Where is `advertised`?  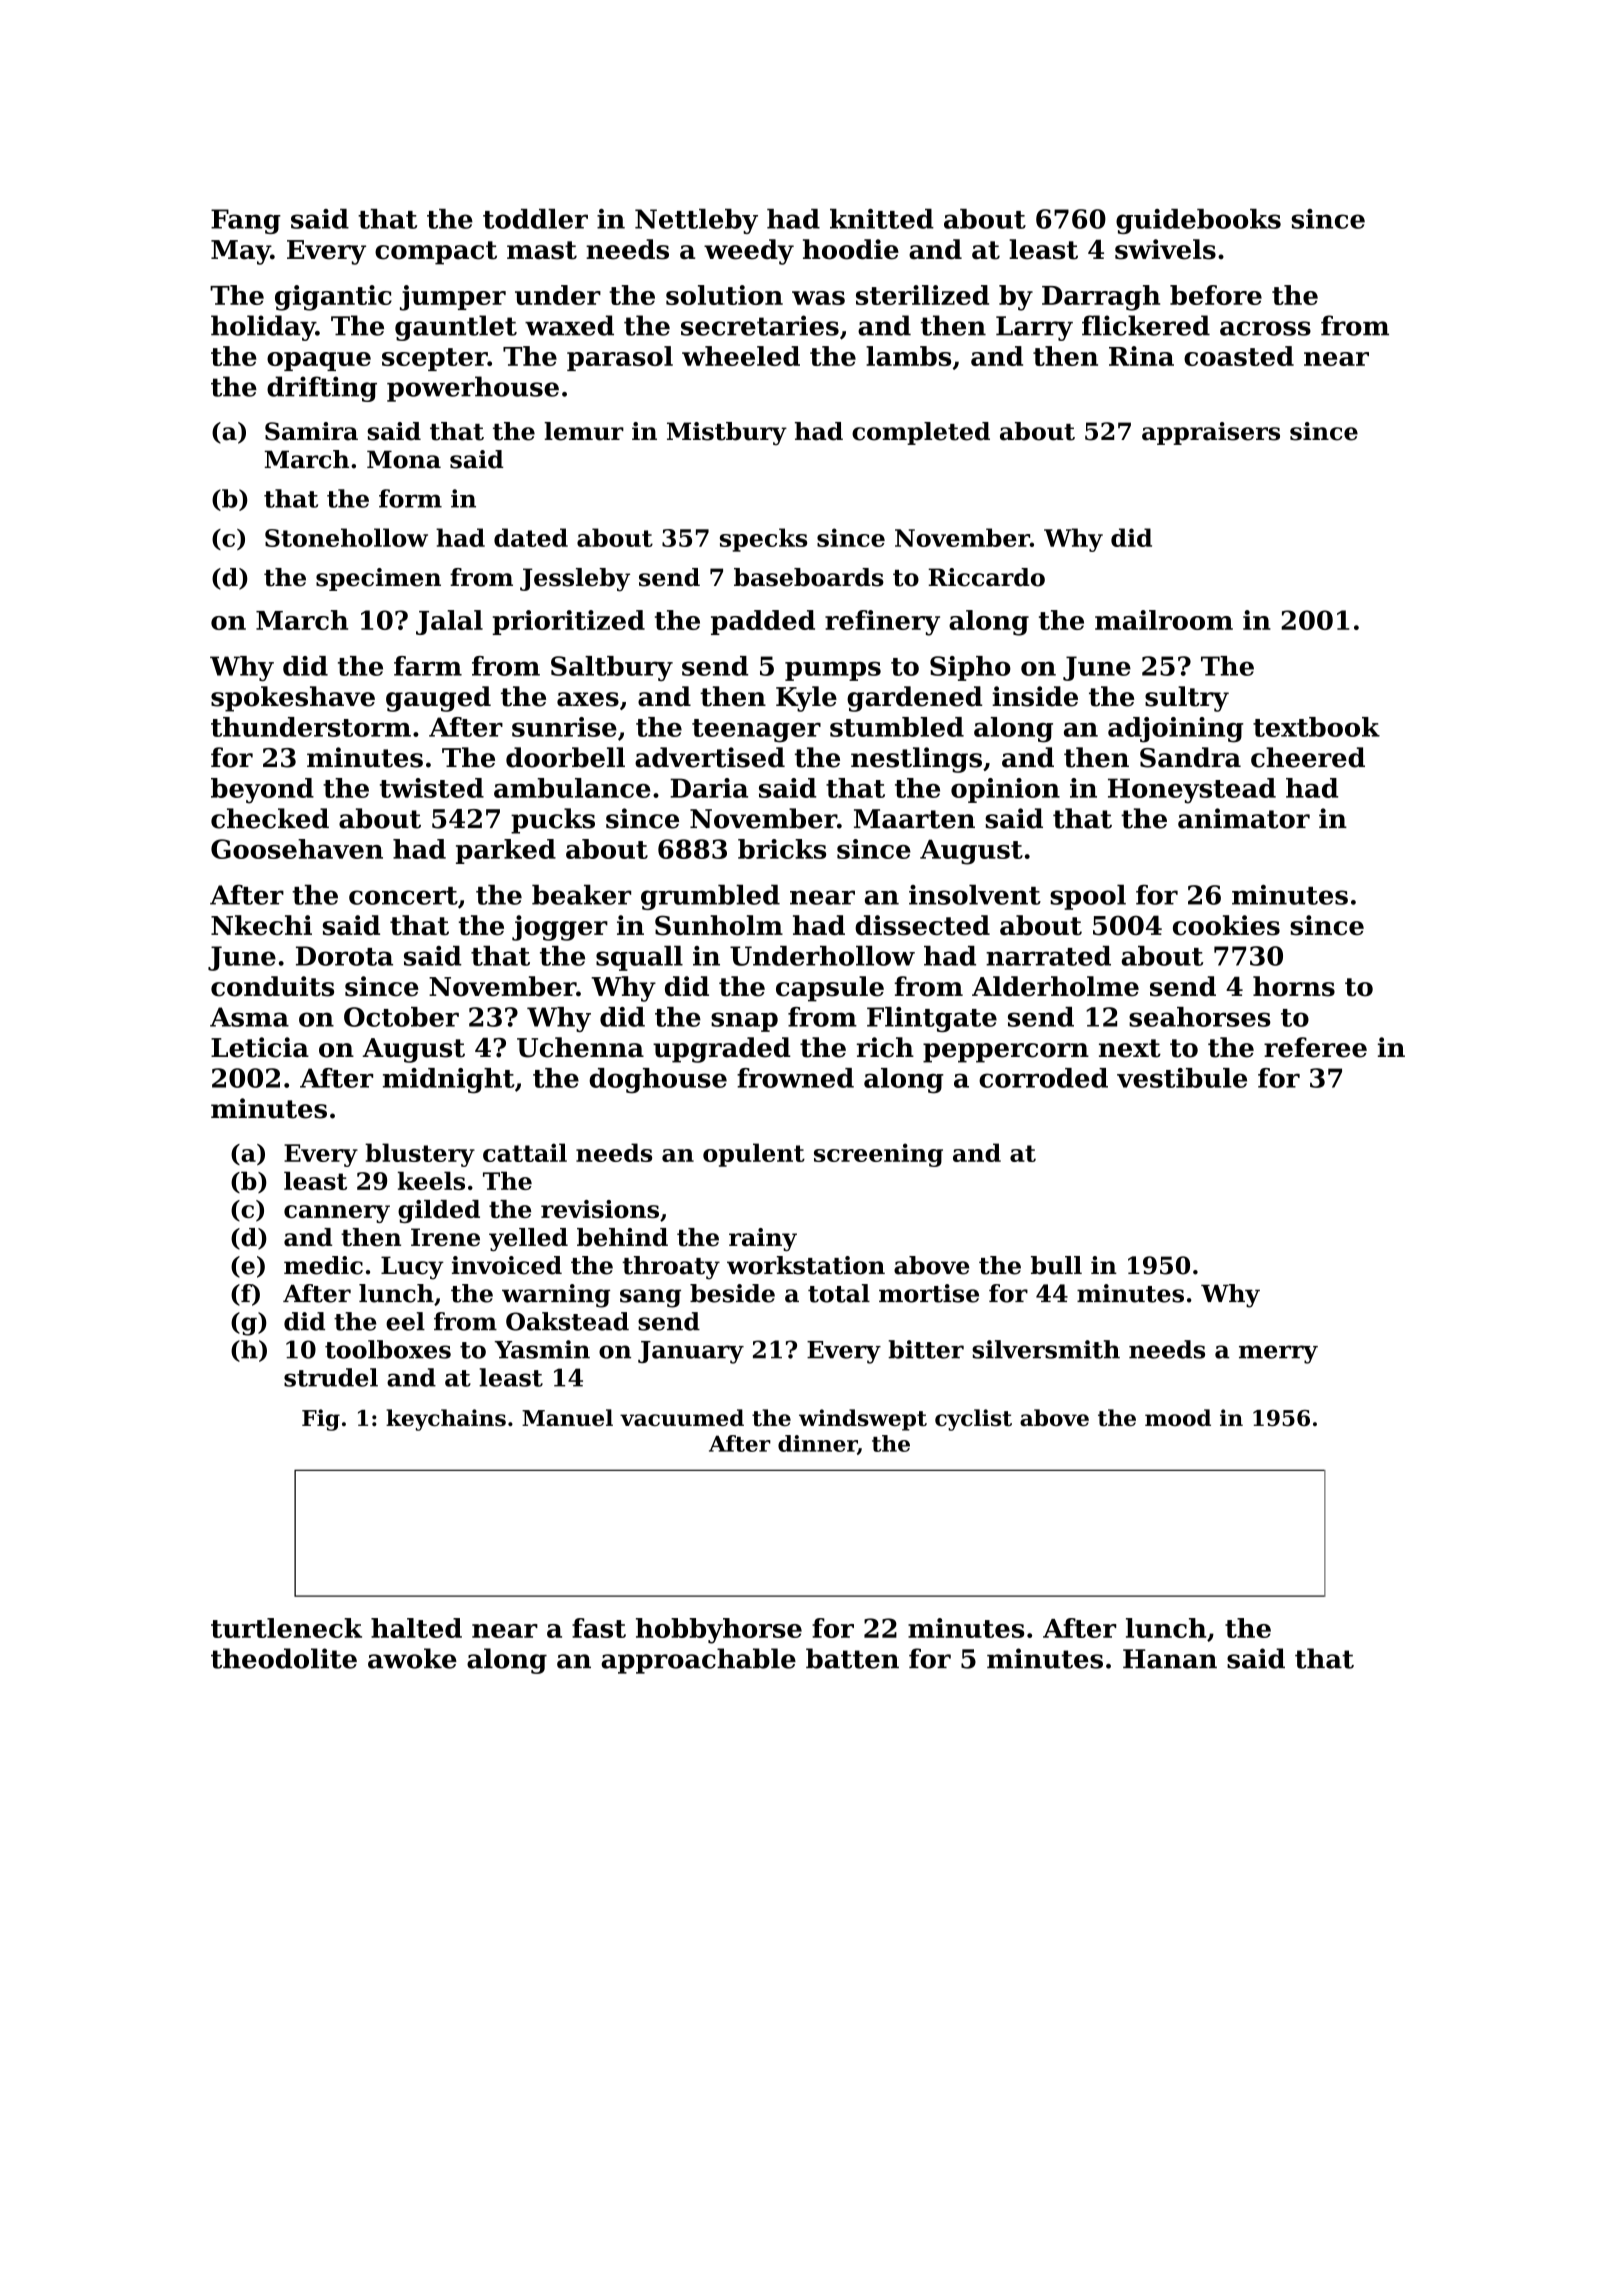
advertised is located at coordinates (710, 757).
